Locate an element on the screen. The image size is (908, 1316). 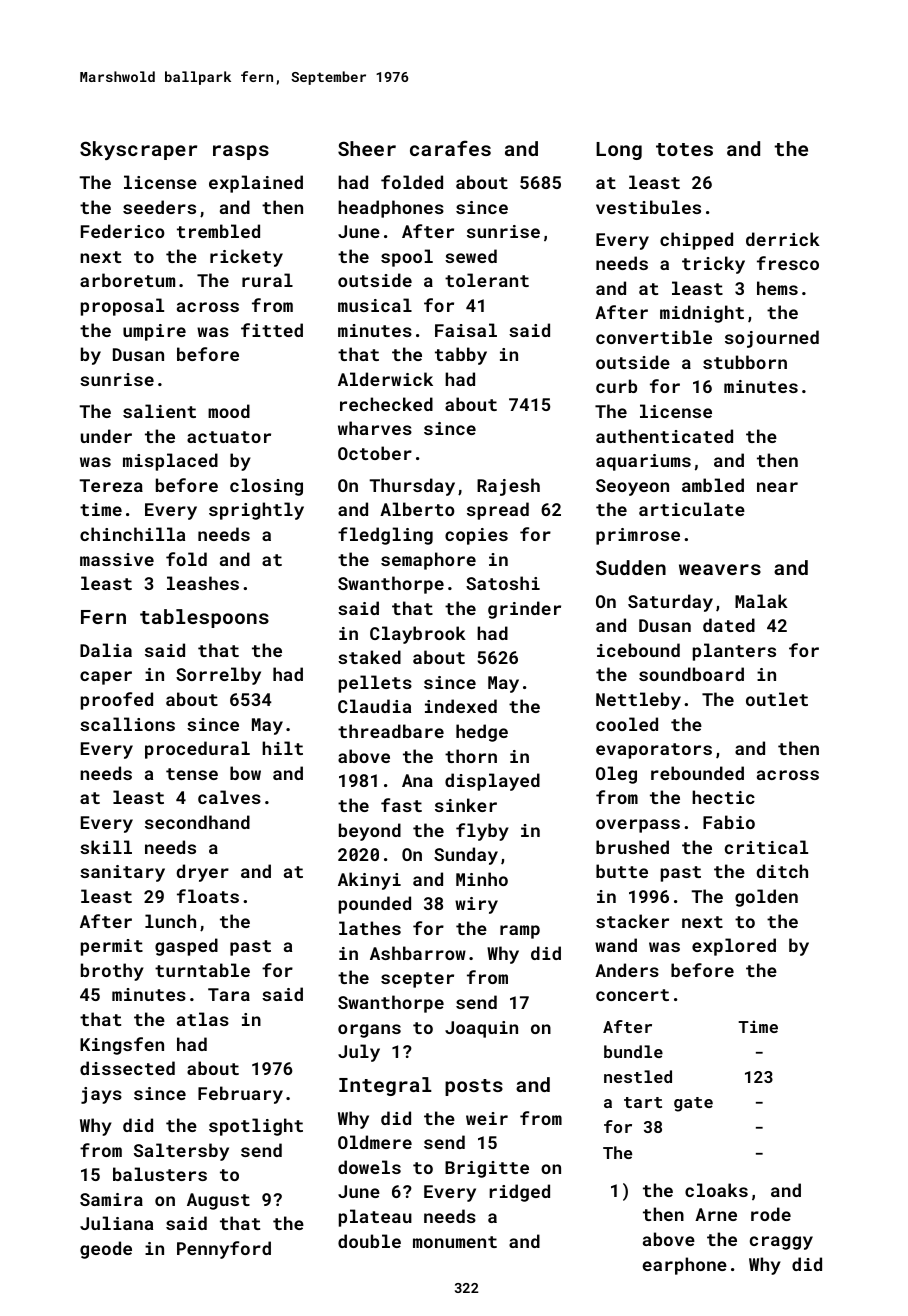
double is located at coordinates (369, 1241).
